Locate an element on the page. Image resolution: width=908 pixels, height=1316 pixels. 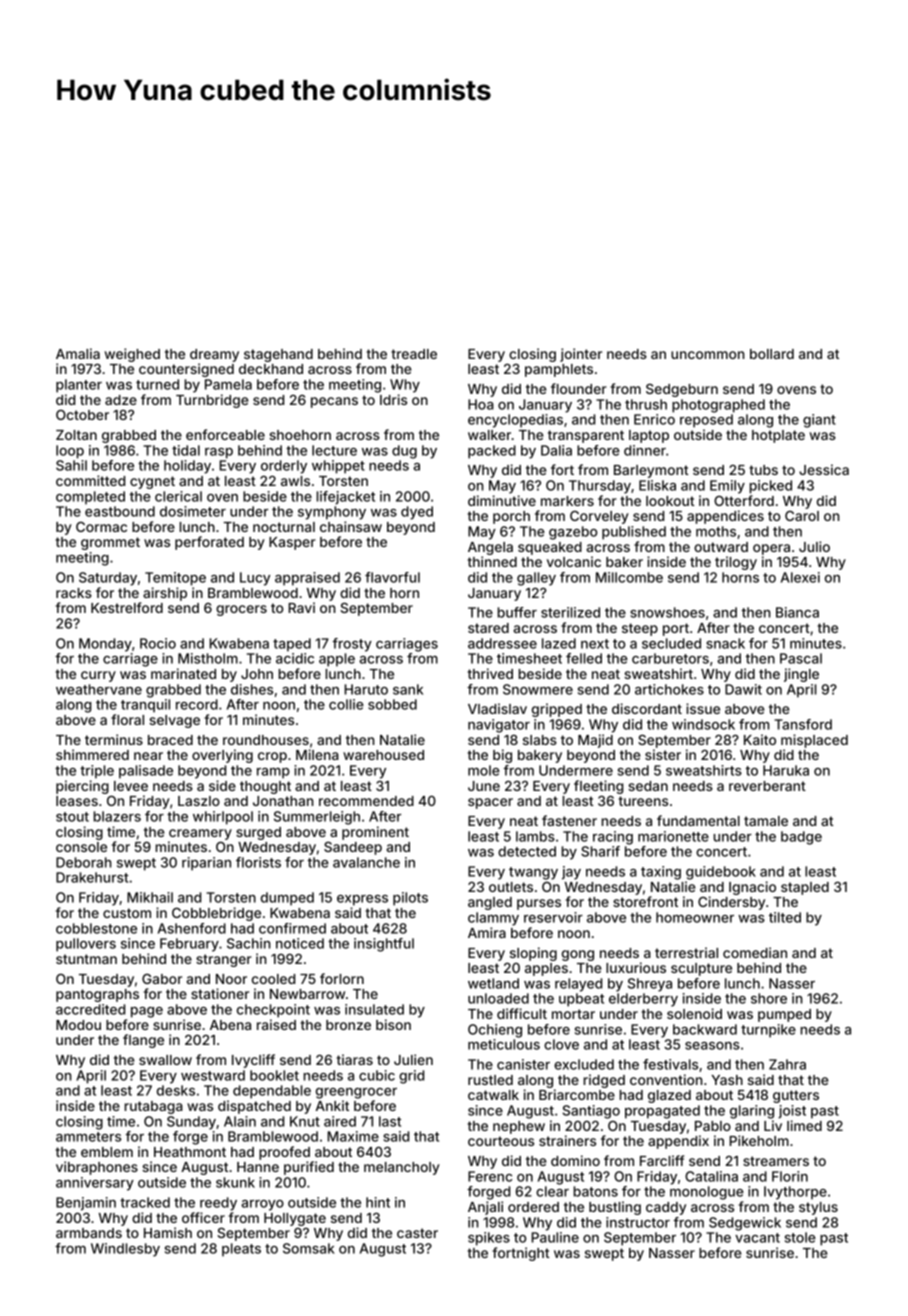
Ivycliff is located at coordinates (253, 1061).
